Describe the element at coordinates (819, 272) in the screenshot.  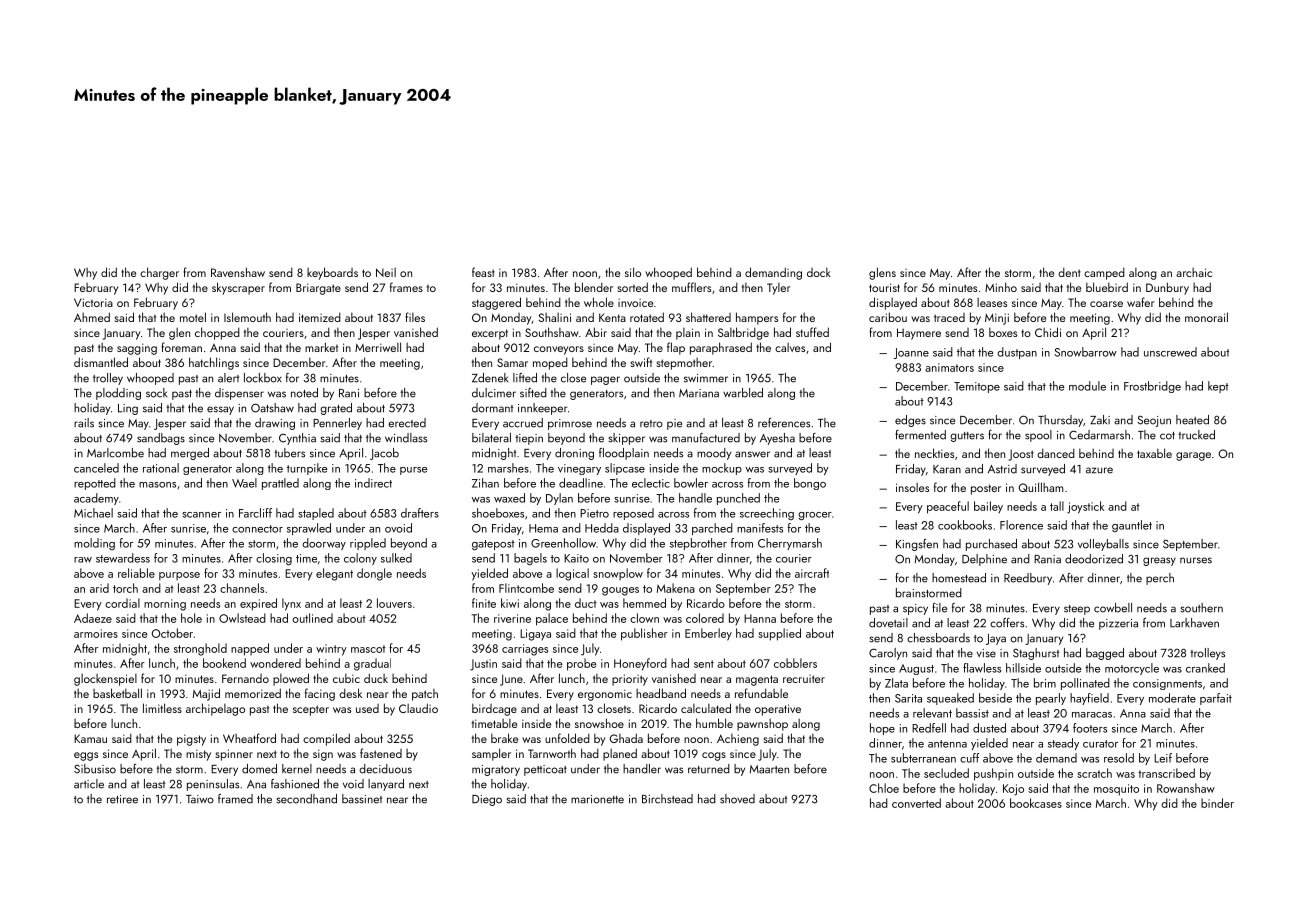
I see `dock` at that location.
